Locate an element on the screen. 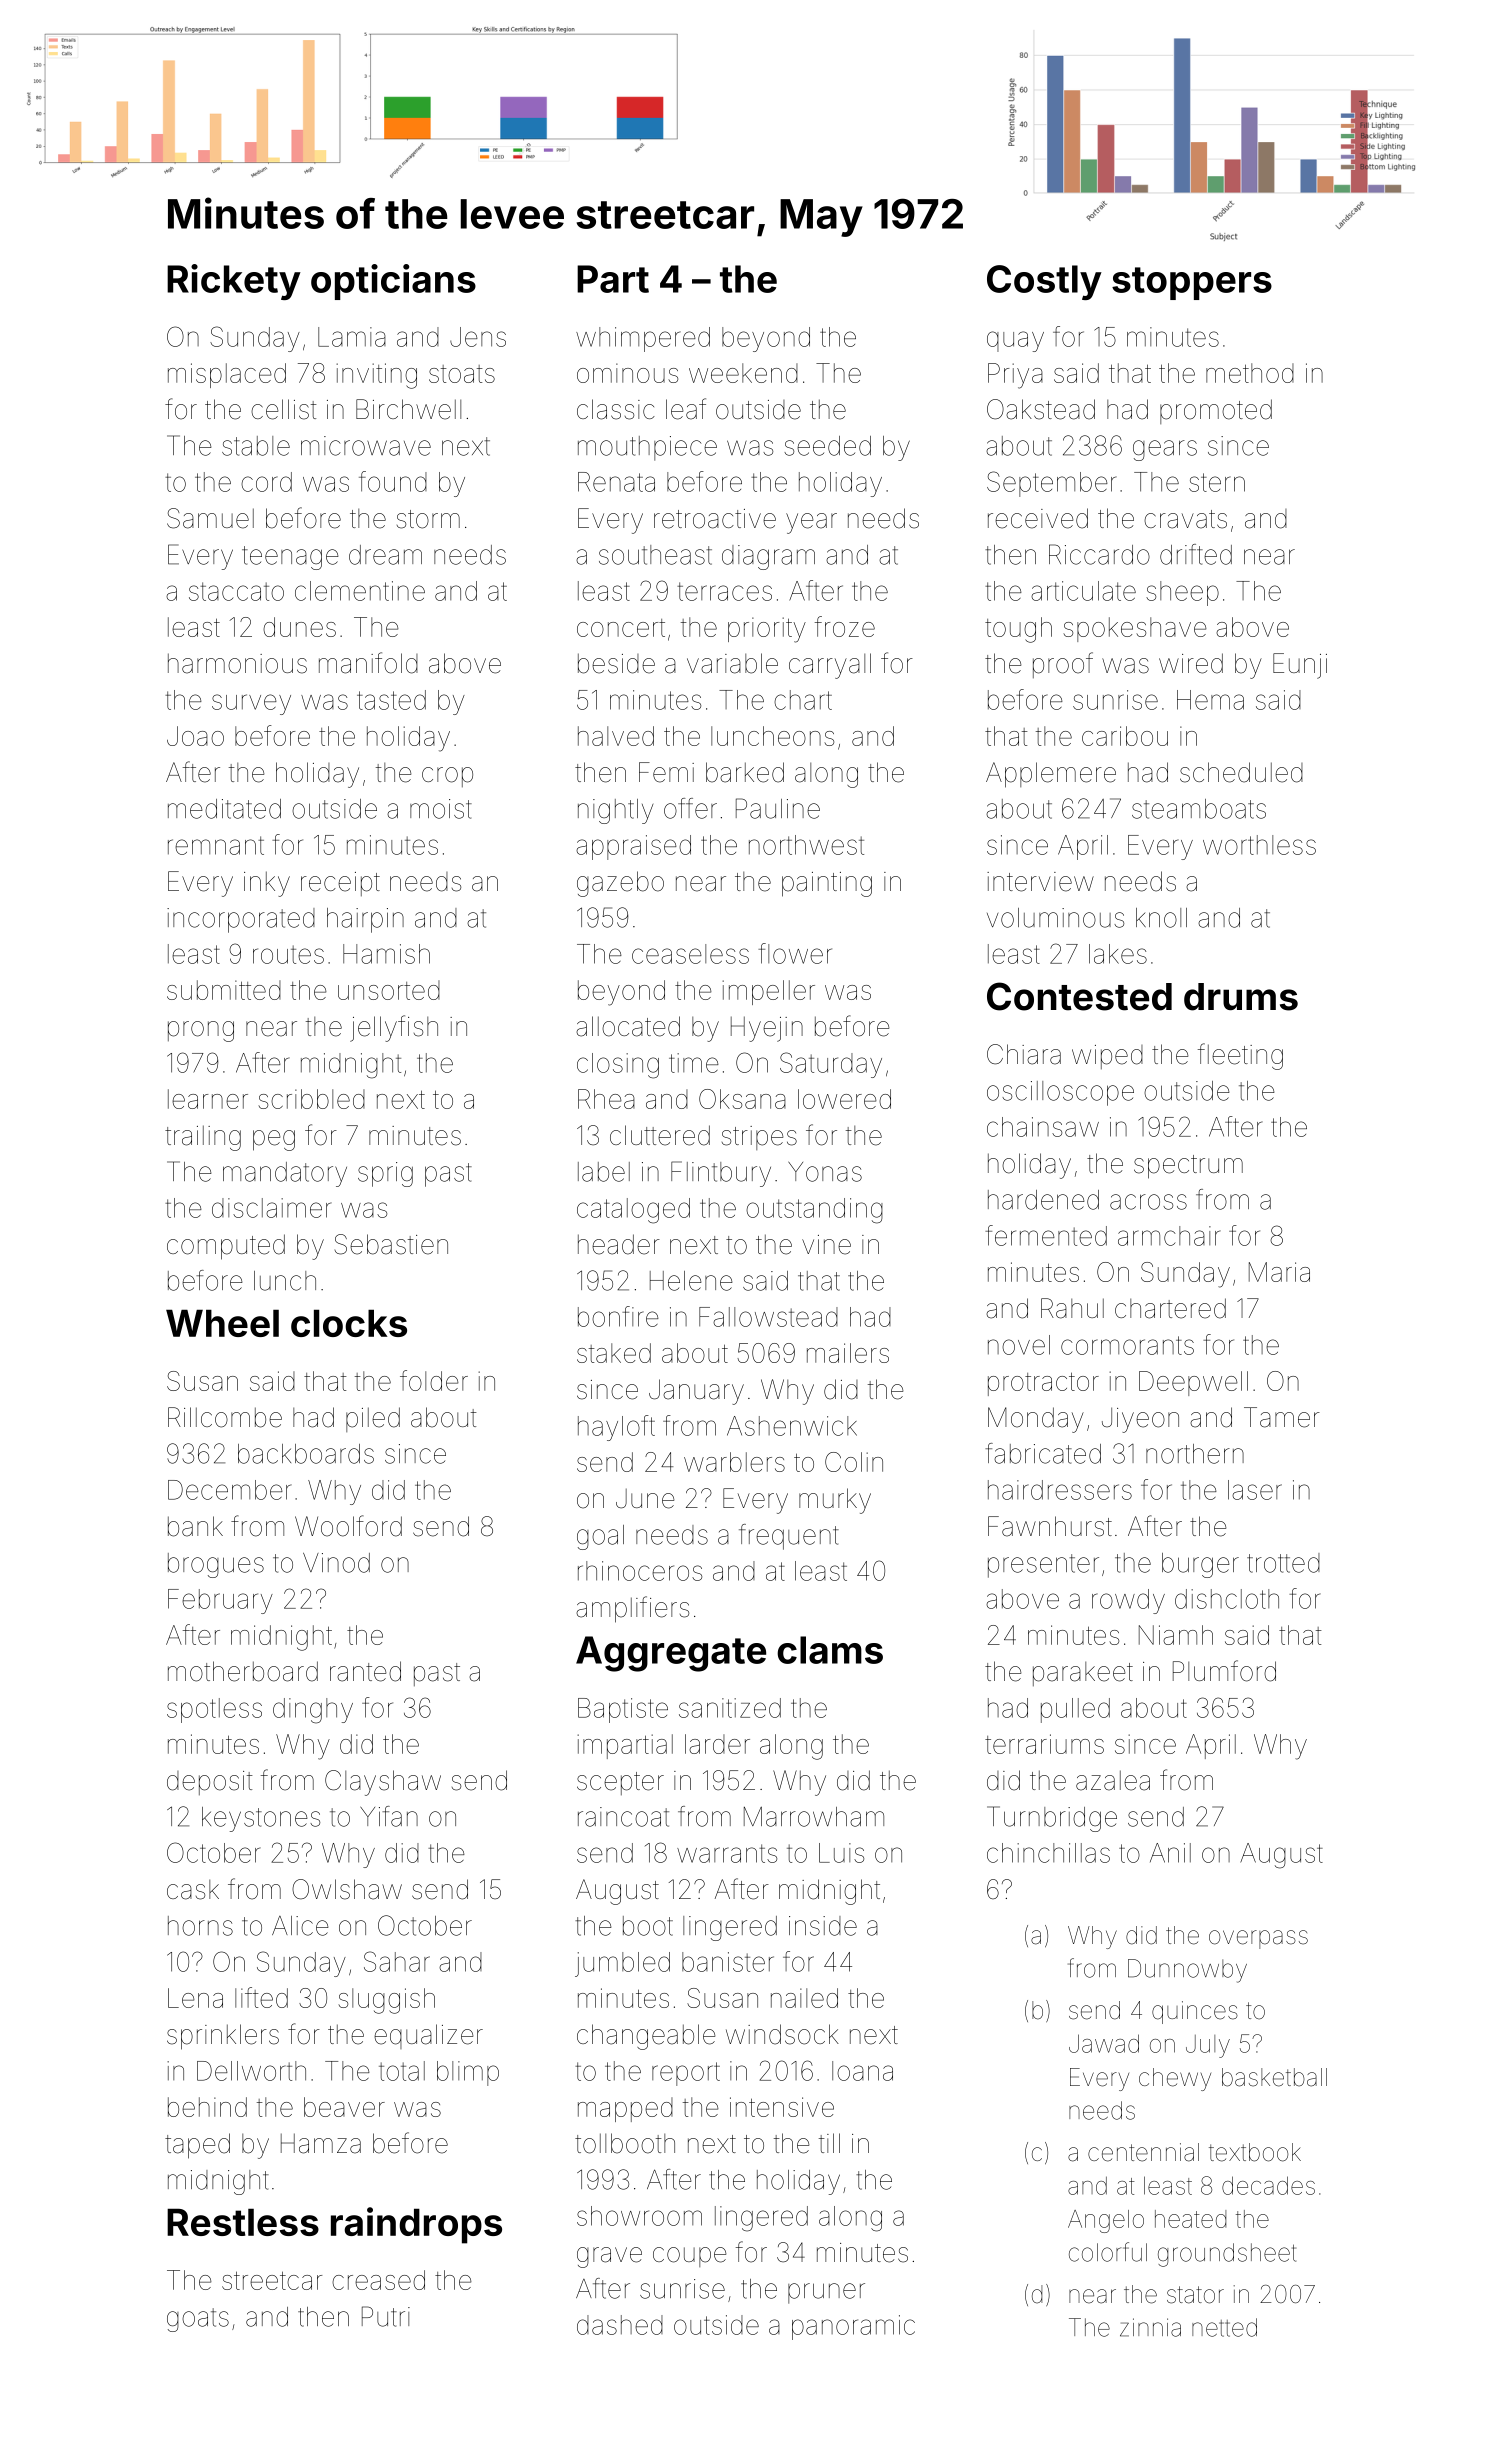 This screenshot has height=2464, width=1496. grave is located at coordinates (609, 2257).
